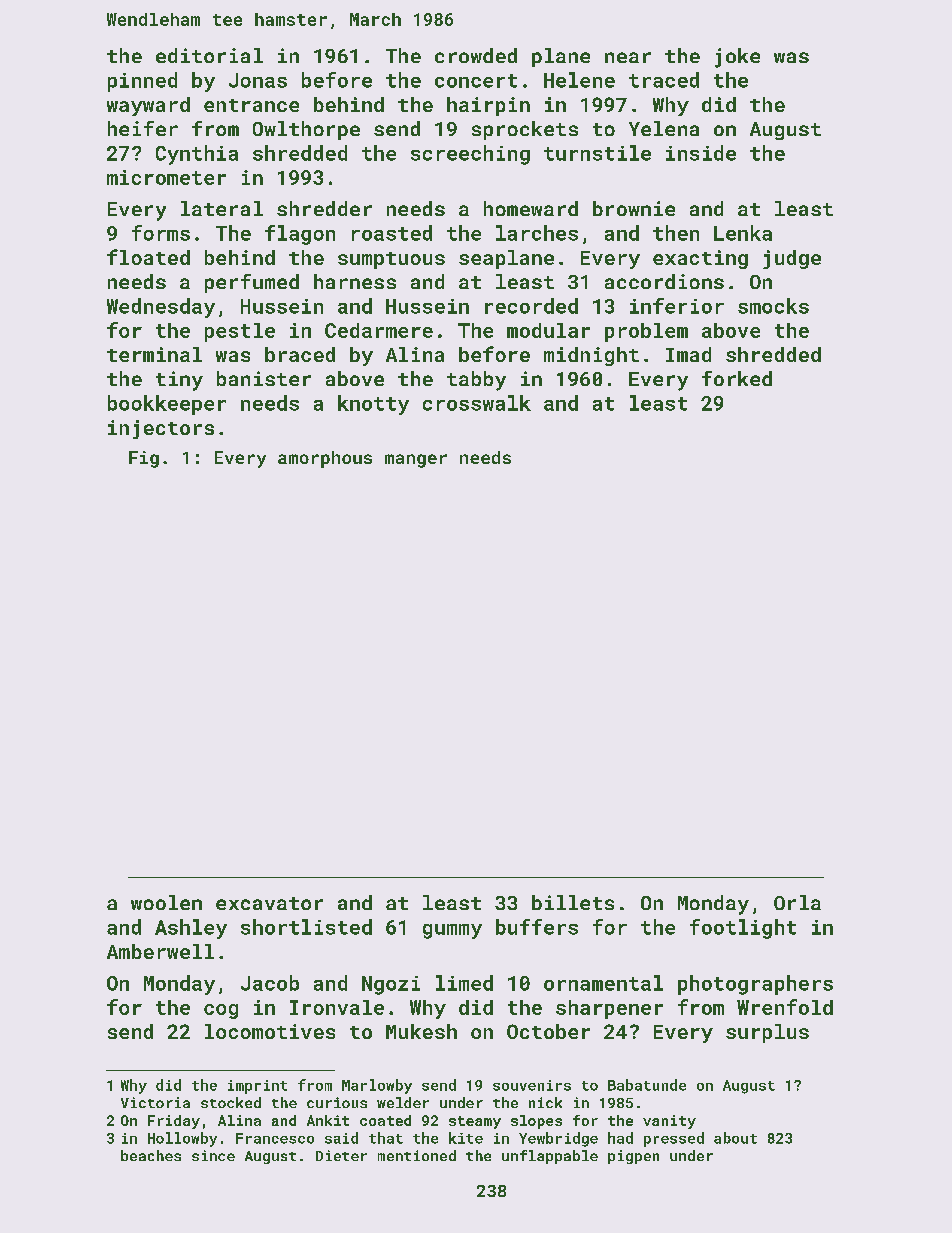 This page has width=952, height=1233. Describe the element at coordinates (797, 902) in the page. I see `Orla` at that location.
